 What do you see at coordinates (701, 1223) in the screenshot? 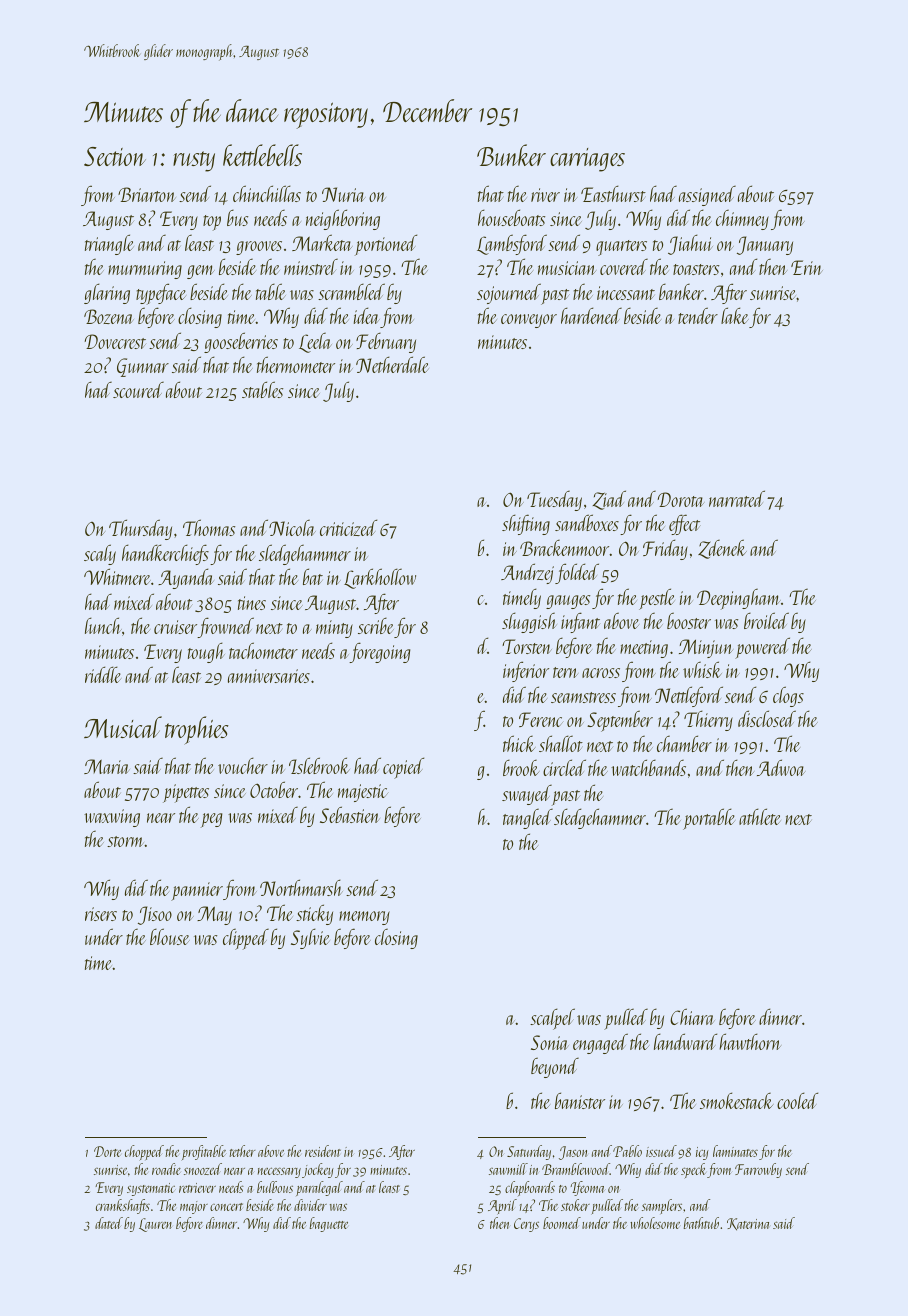
I see `bathtub` at bounding box center [701, 1223].
